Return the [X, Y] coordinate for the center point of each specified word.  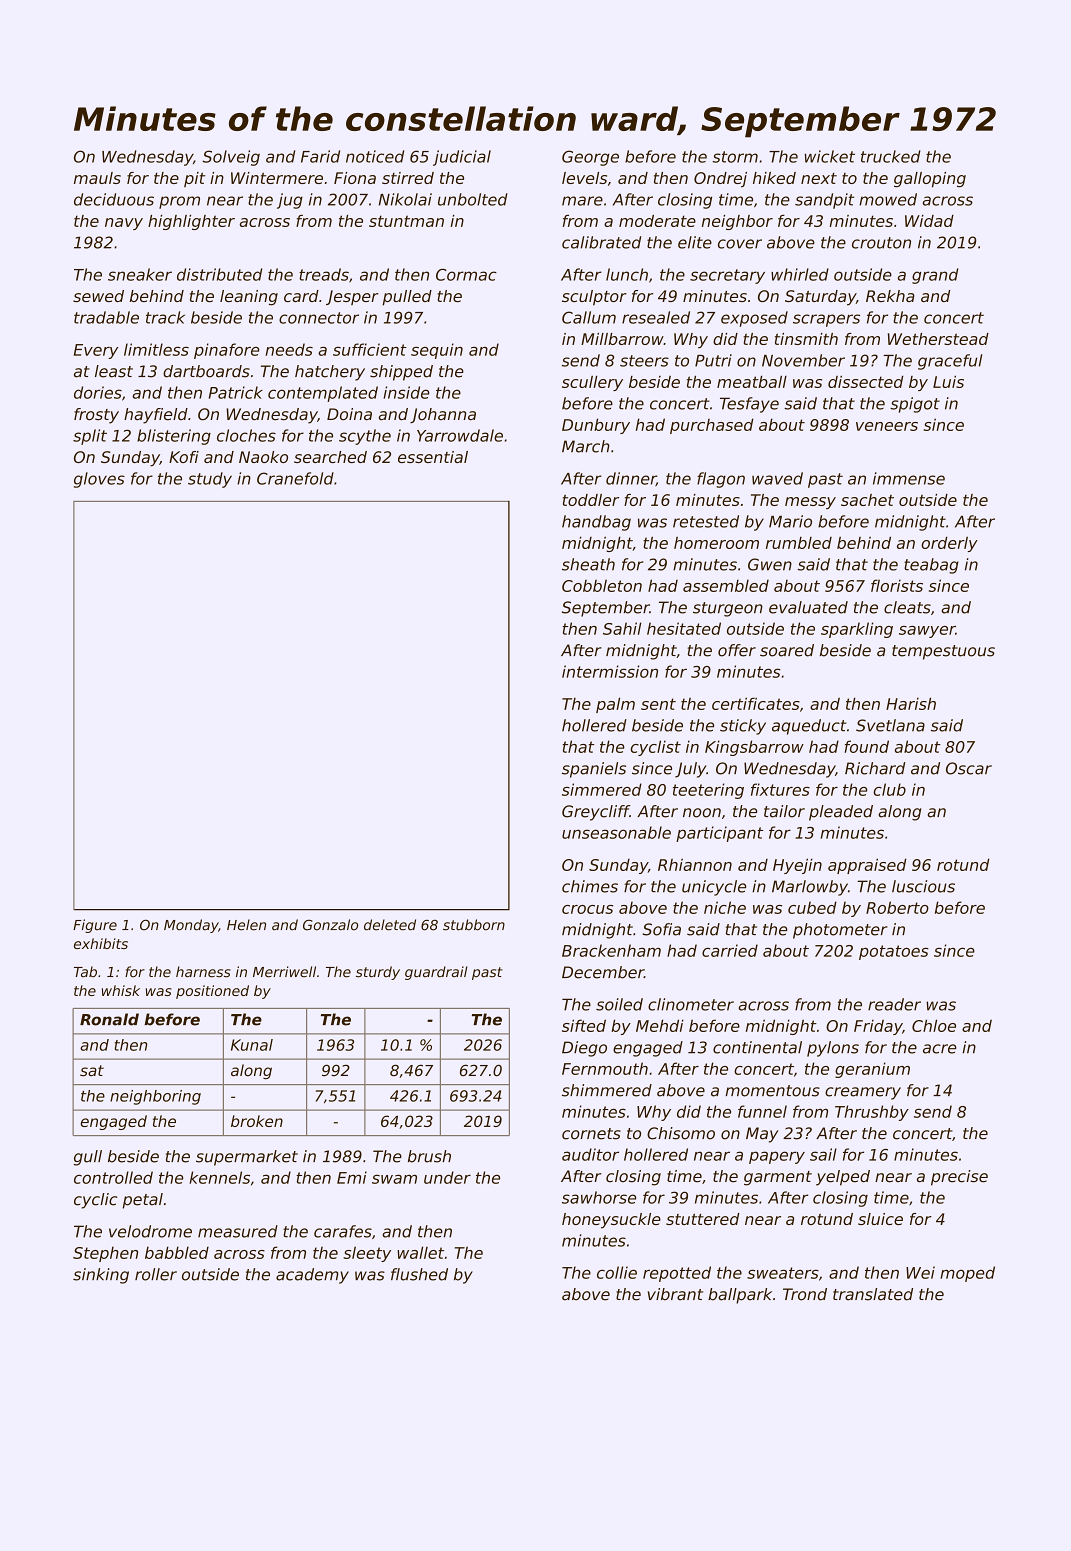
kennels [220, 1177]
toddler [591, 500]
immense [909, 478]
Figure [95, 926]
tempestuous [943, 652]
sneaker [140, 274]
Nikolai [405, 199]
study [210, 480]
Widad [929, 221]
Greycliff [596, 813]
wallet [420, 1252]
